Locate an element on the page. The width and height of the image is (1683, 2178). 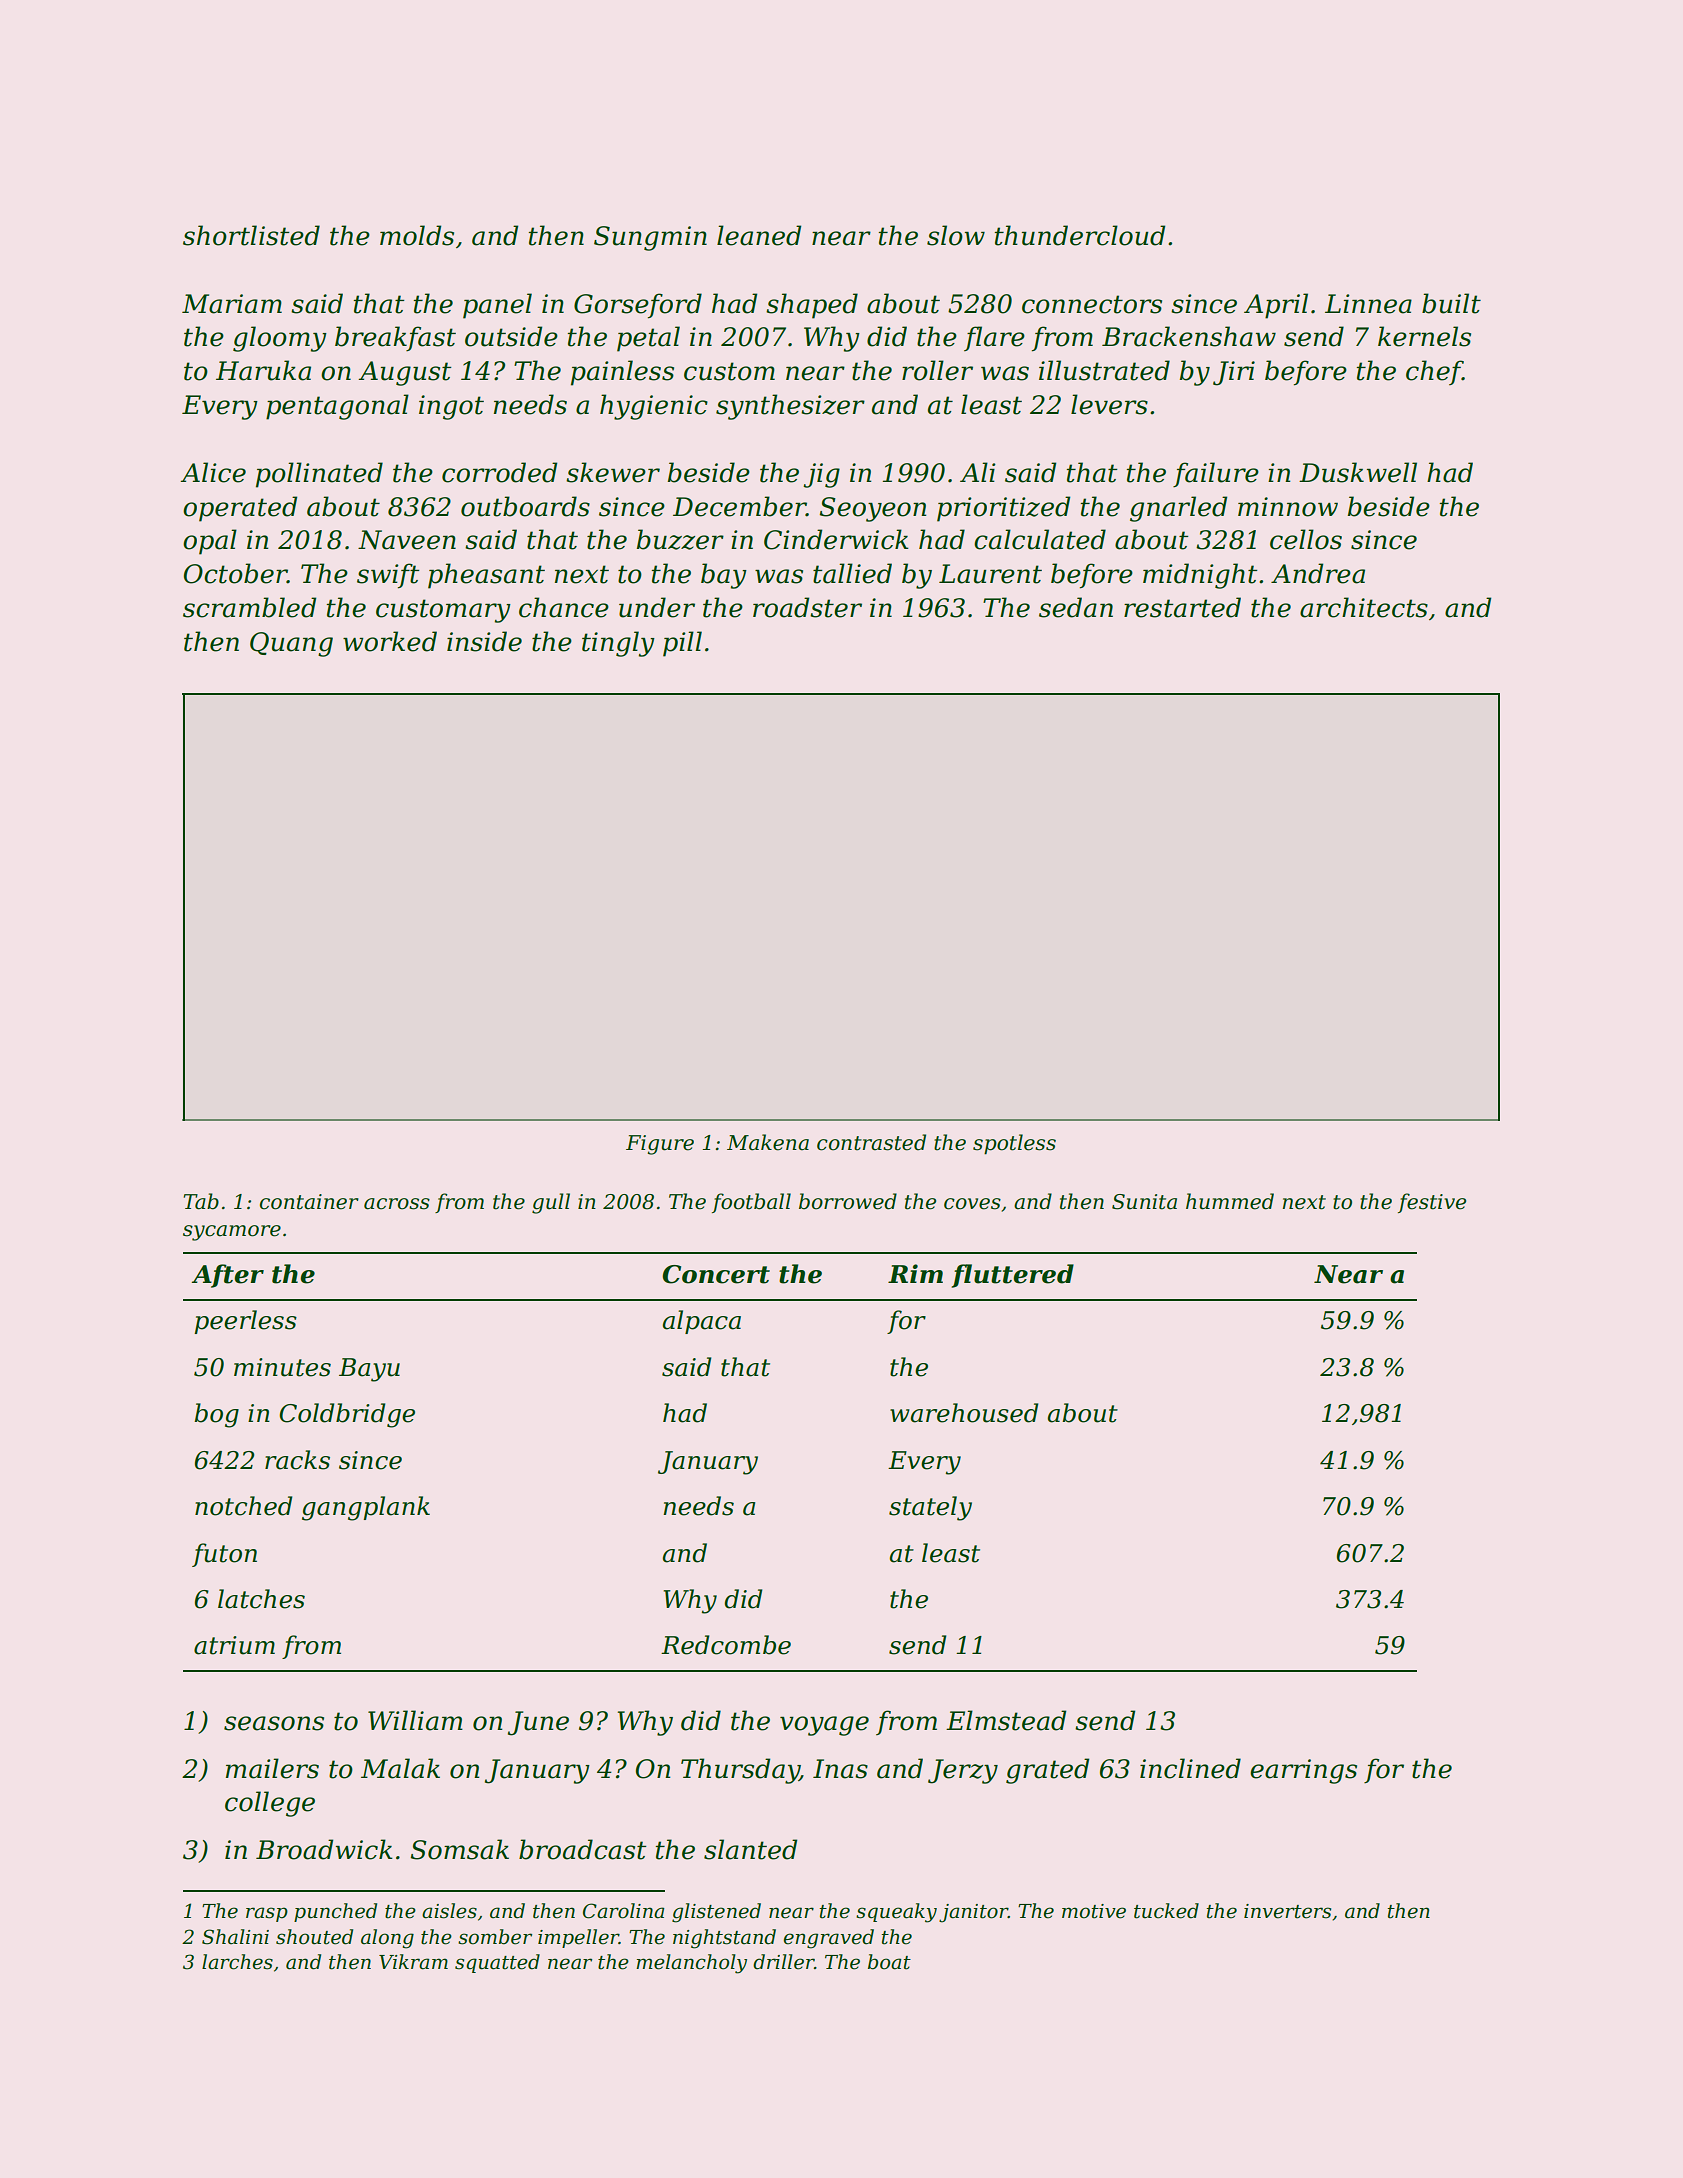
cellos is located at coordinates (1306, 539).
